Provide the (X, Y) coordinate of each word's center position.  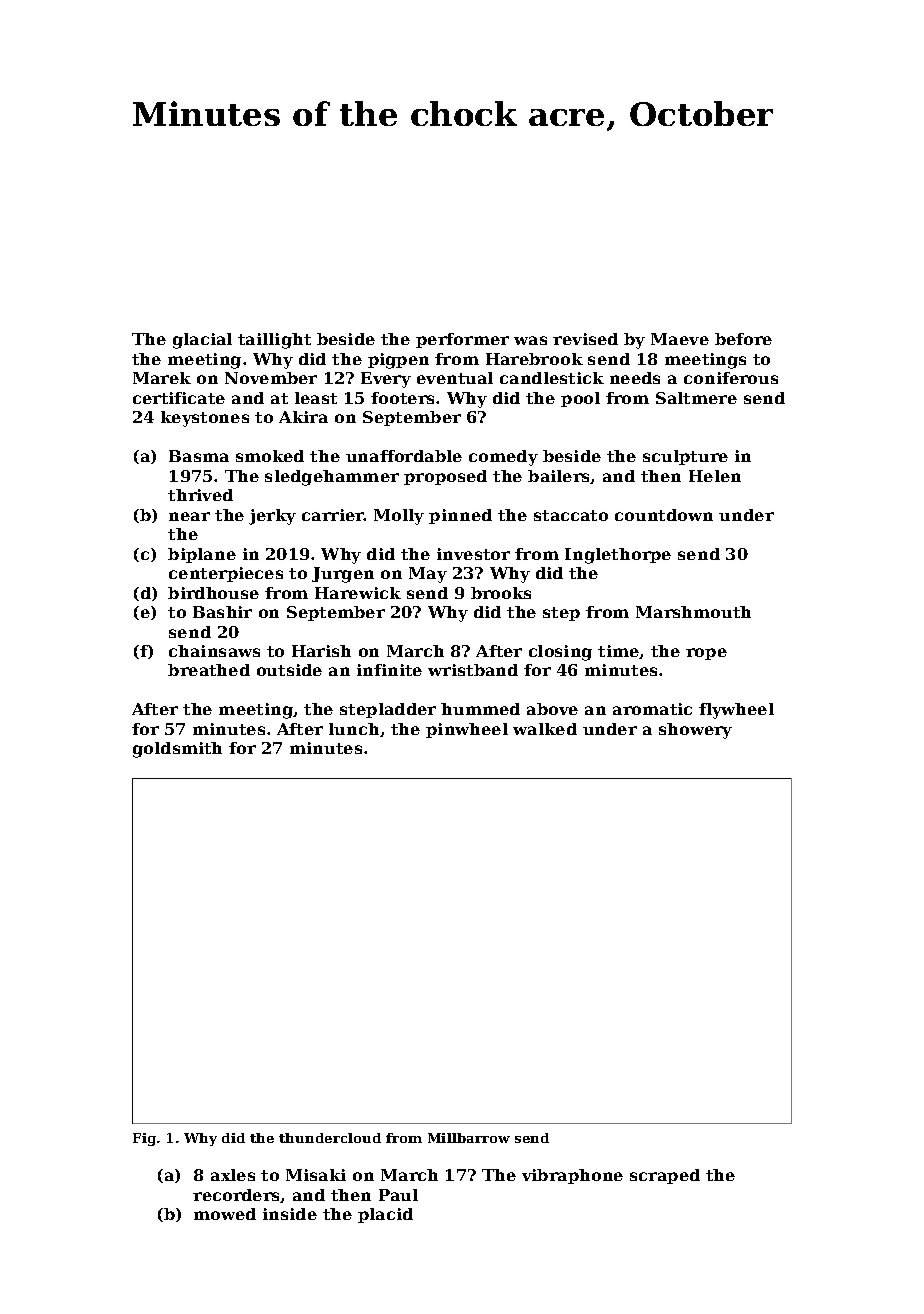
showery (695, 731)
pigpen (398, 361)
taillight (274, 341)
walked (545, 729)
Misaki (316, 1175)
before (743, 339)
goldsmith (177, 750)
